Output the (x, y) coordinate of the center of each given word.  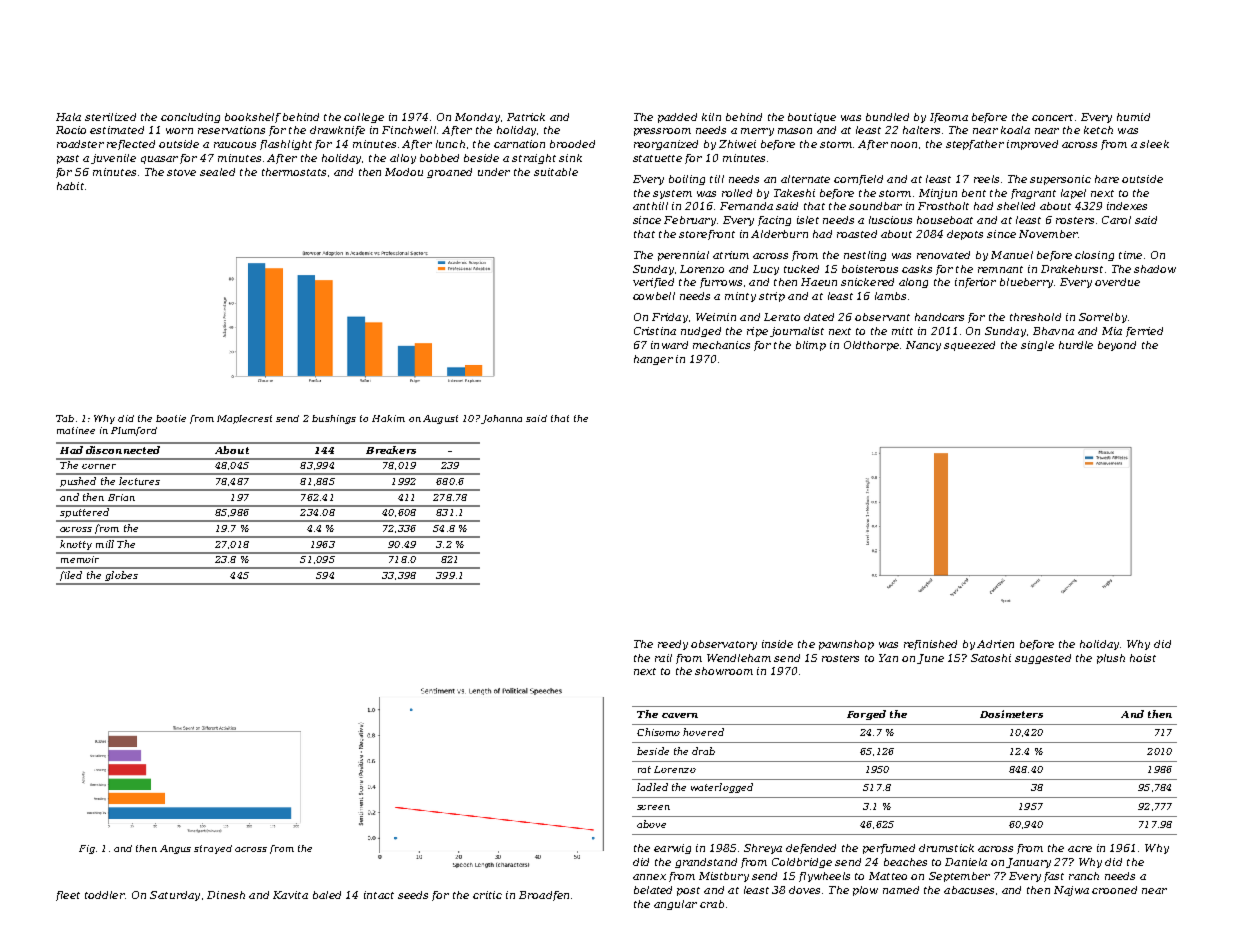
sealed (217, 172)
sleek (1154, 144)
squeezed (969, 346)
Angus (175, 849)
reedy (673, 645)
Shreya (763, 849)
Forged (866, 715)
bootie (171, 418)
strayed (213, 849)
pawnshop (846, 645)
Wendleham (739, 658)
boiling (687, 180)
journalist (797, 332)
